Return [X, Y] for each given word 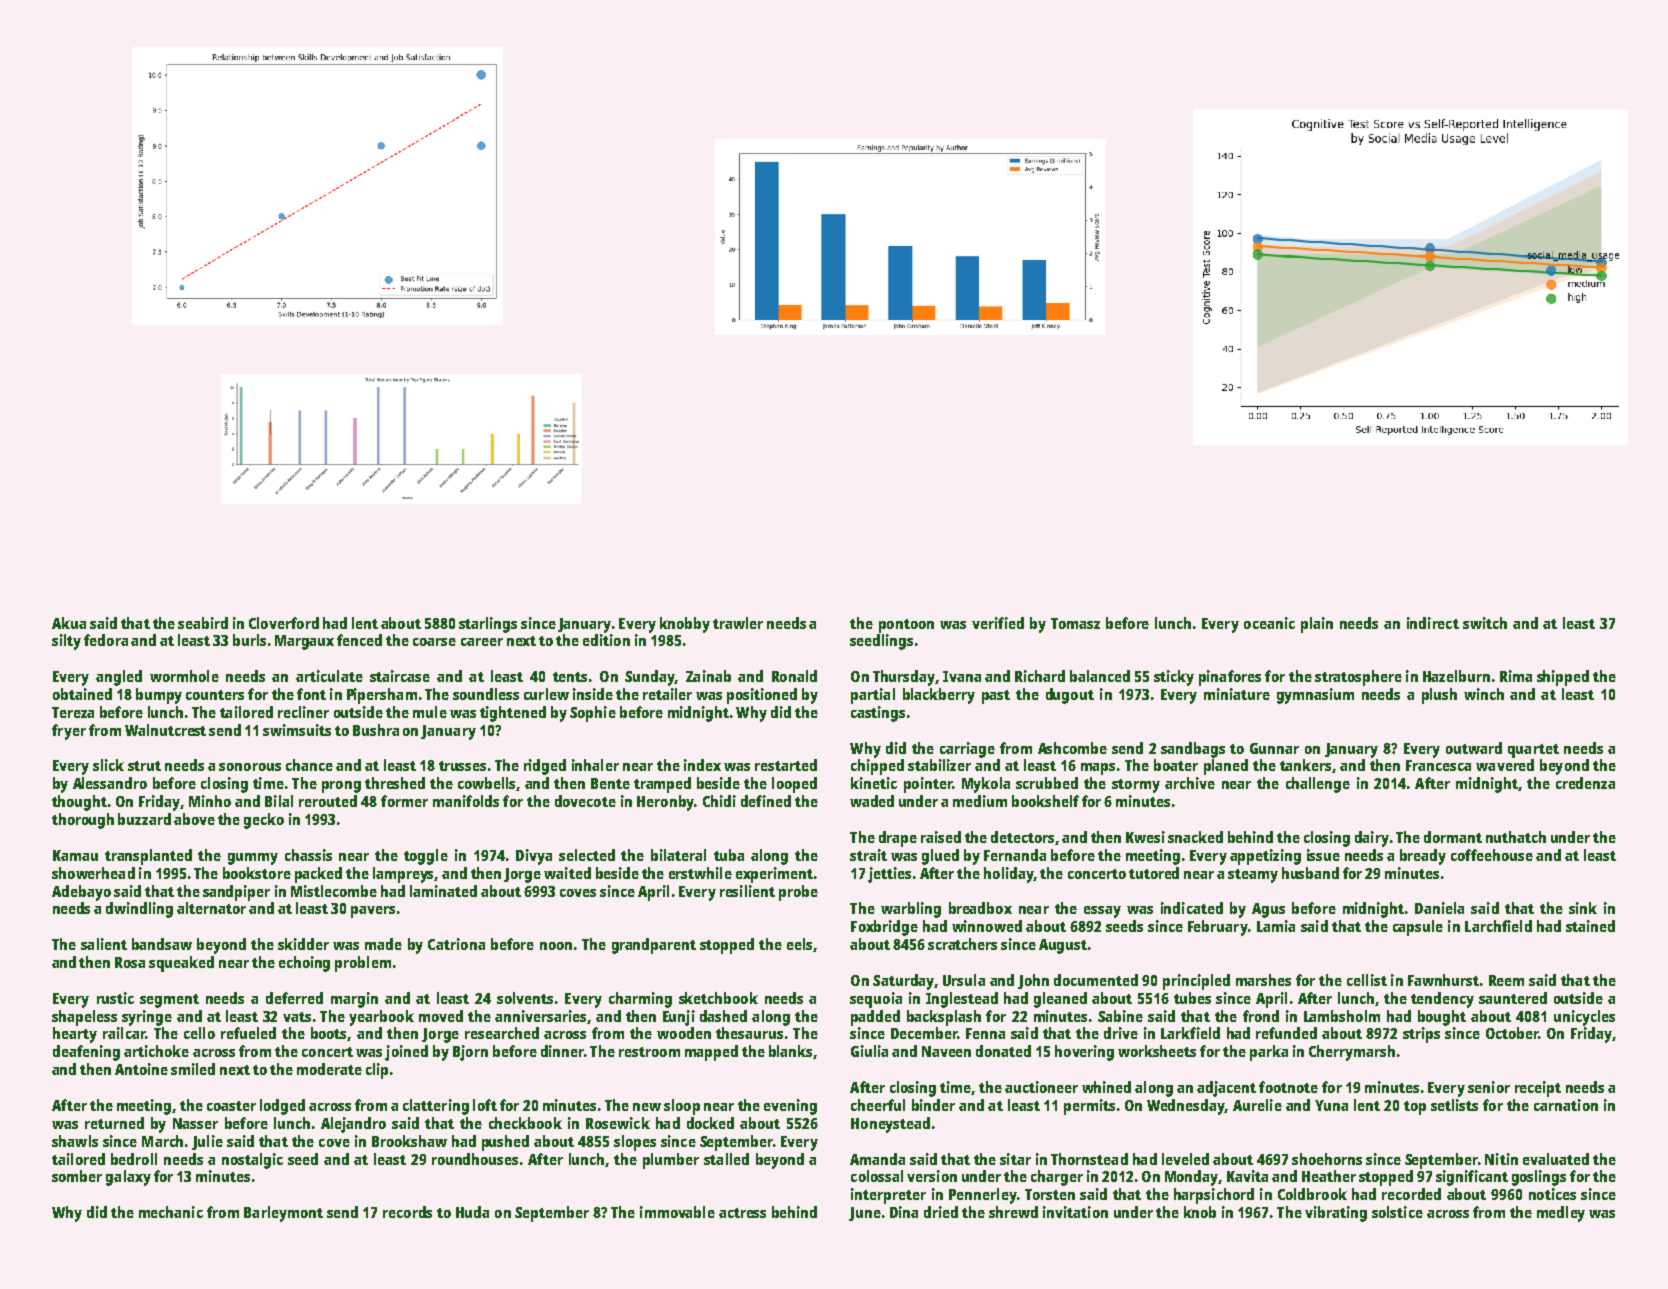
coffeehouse [1492, 855]
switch [1485, 623]
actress [742, 1213]
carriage [967, 750]
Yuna [1331, 1105]
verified [998, 623]
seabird [203, 623]
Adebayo [81, 893]
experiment [774, 875]
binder [933, 1105]
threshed [395, 783]
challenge [1318, 785]
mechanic [171, 1212]
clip [377, 1071]
